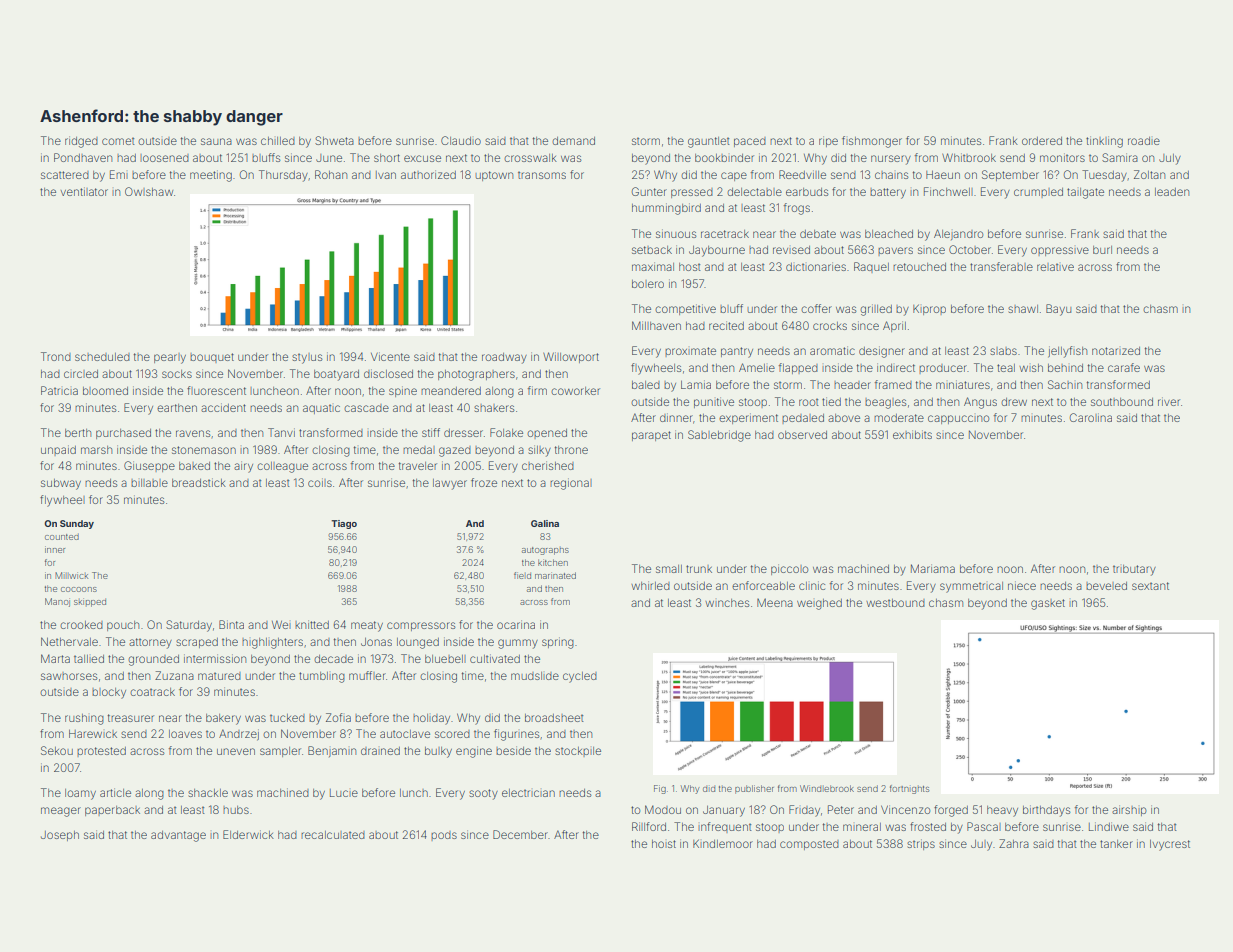  What do you see at coordinates (344, 793) in the page?
I see `Lucie` at bounding box center [344, 793].
